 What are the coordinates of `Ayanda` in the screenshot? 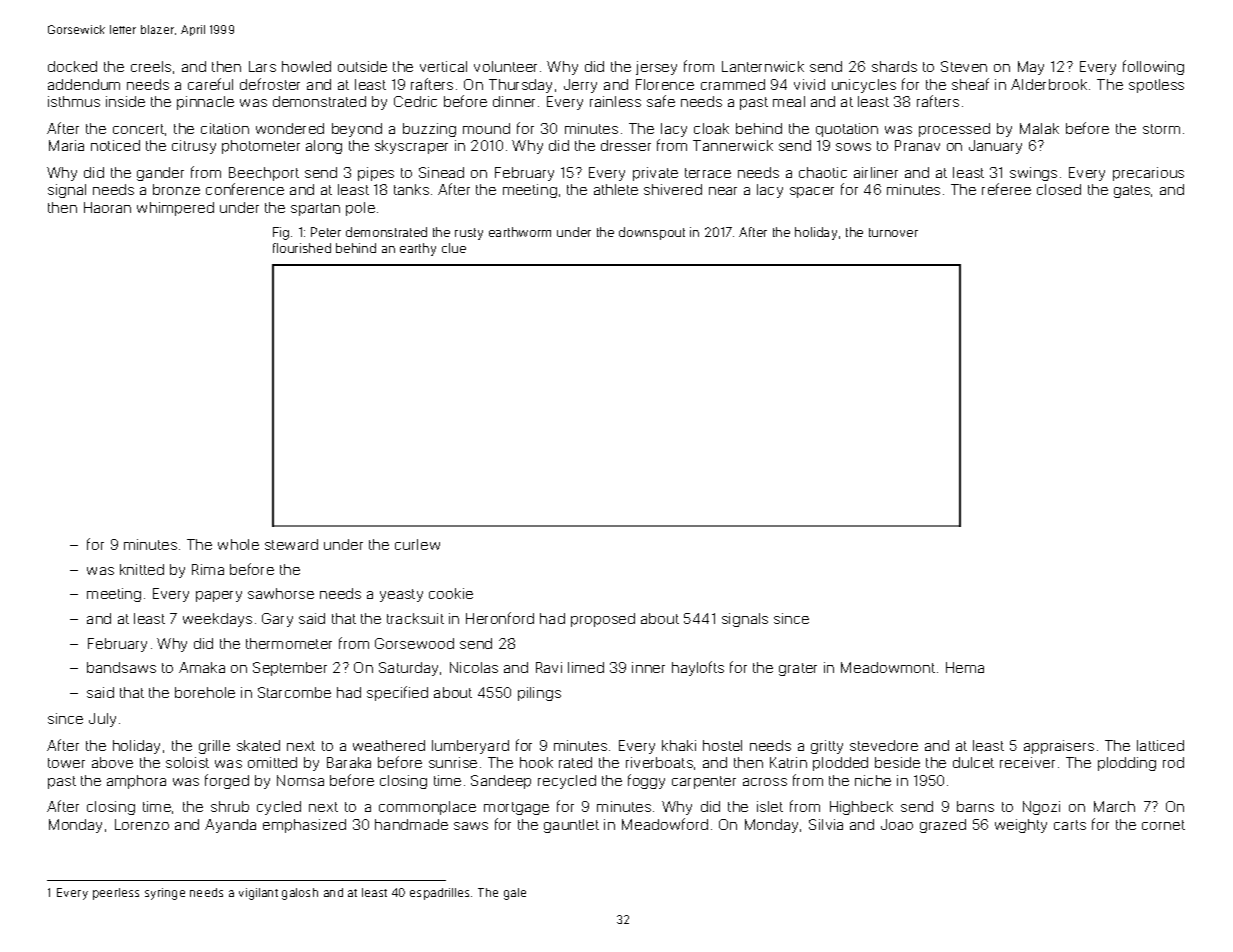 It's located at (230, 826).
